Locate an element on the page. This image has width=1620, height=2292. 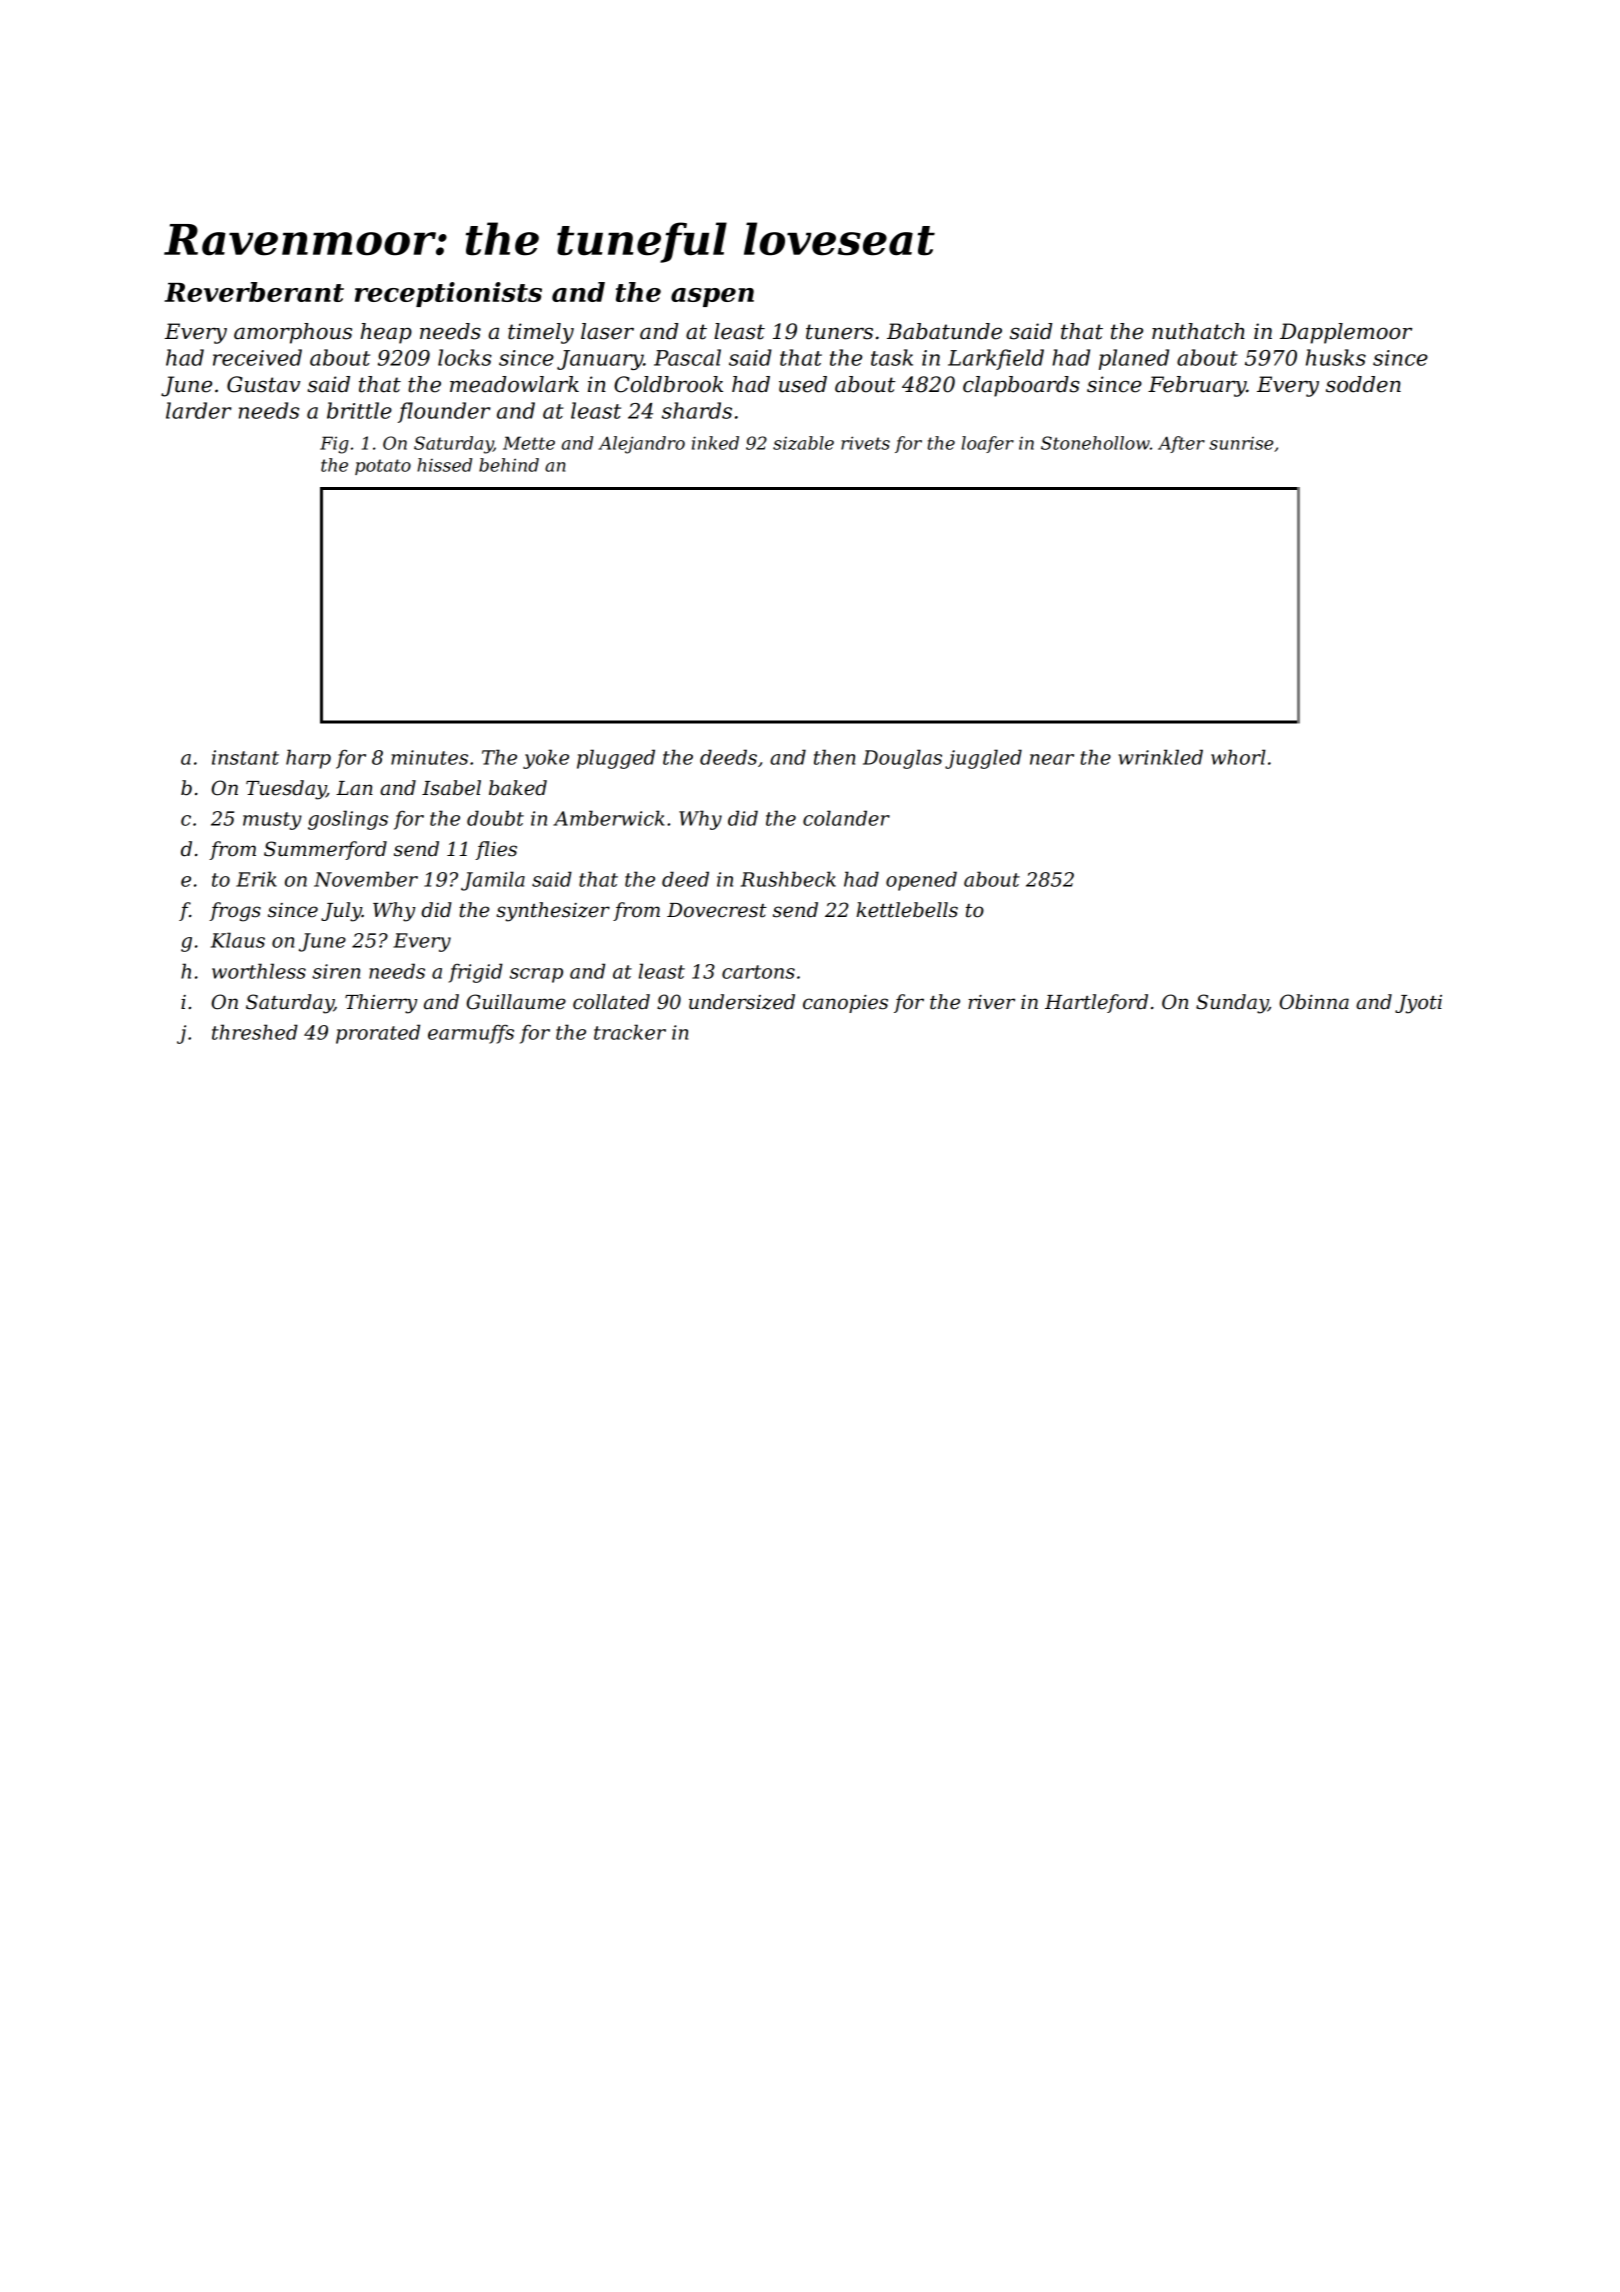
sunrise is located at coordinates (1241, 443).
